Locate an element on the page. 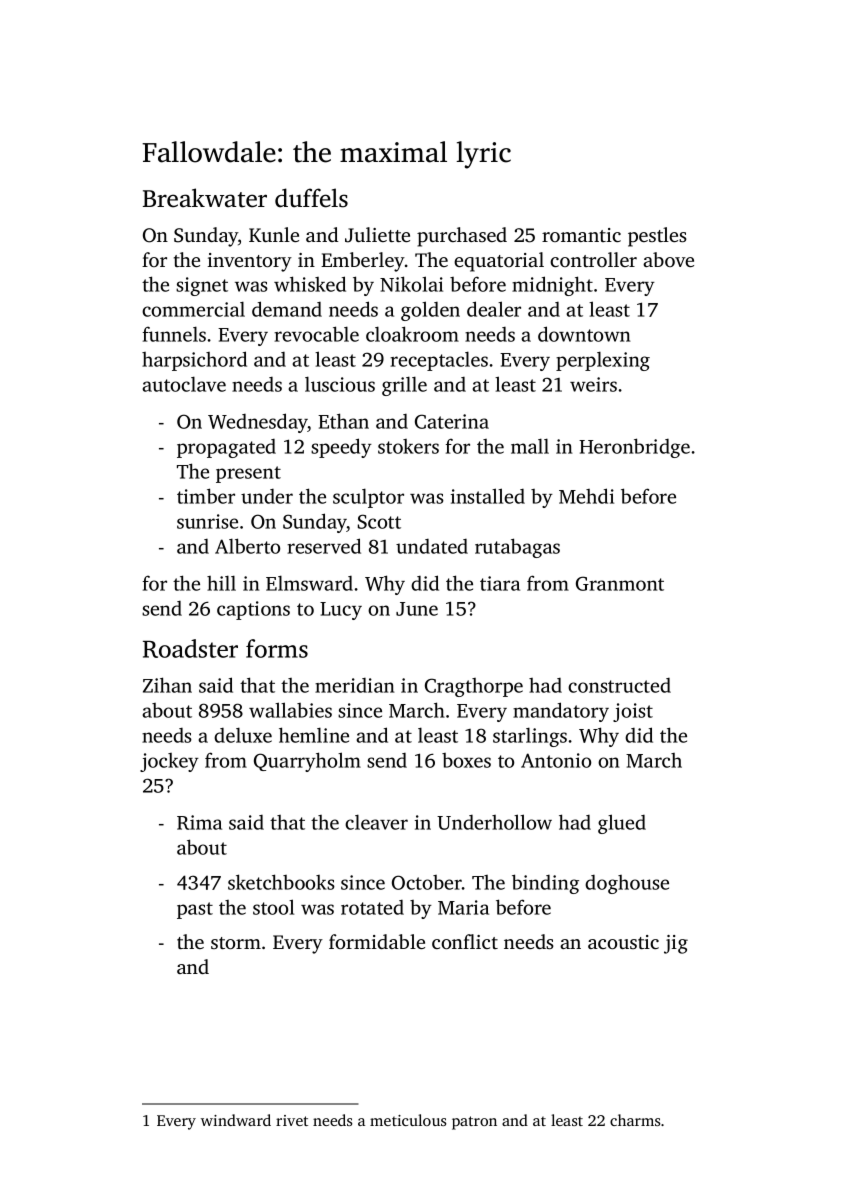 Image resolution: width=843 pixels, height=1196 pixels. Juliette is located at coordinates (377, 235).
